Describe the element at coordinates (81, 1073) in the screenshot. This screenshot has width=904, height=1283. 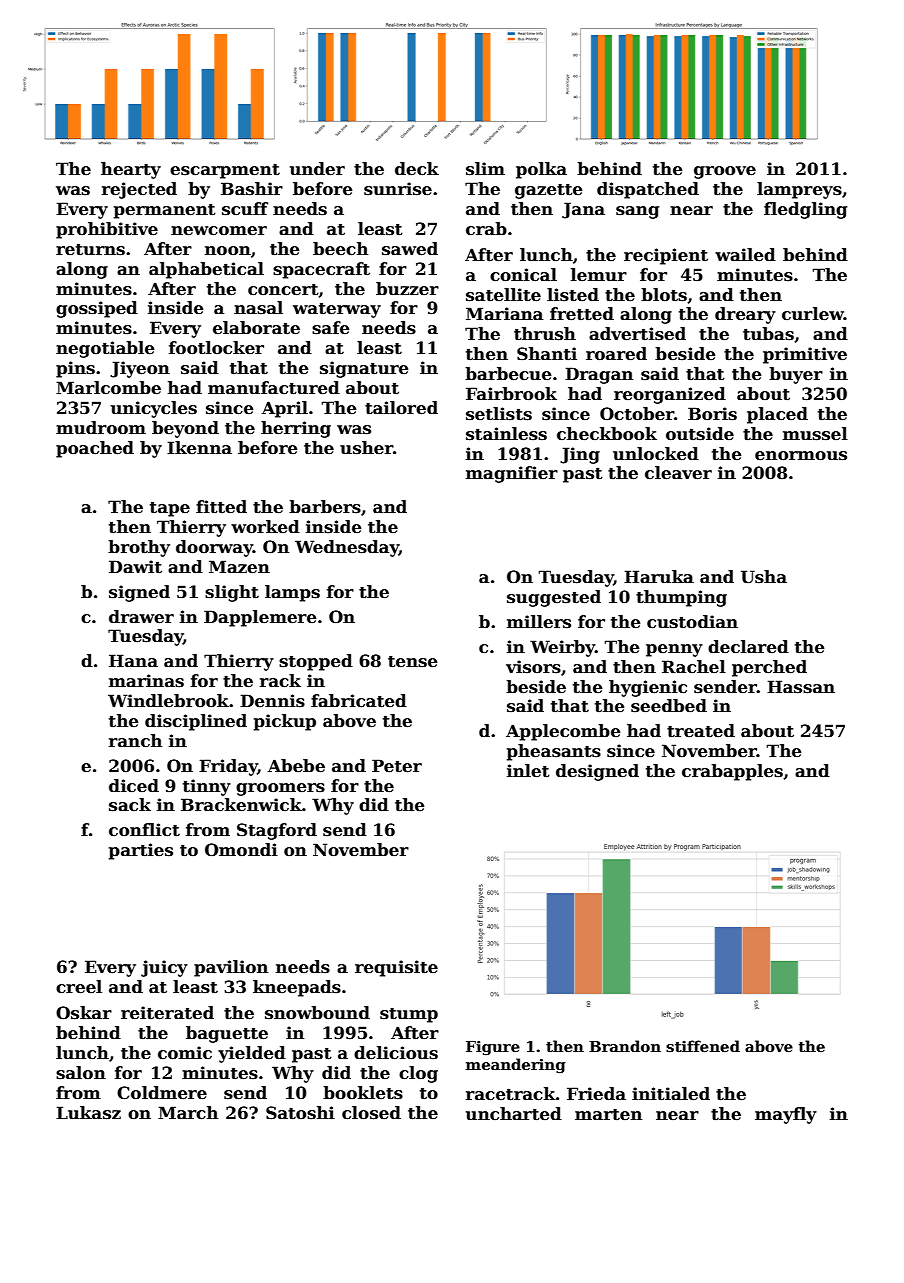
I see `salon` at that location.
